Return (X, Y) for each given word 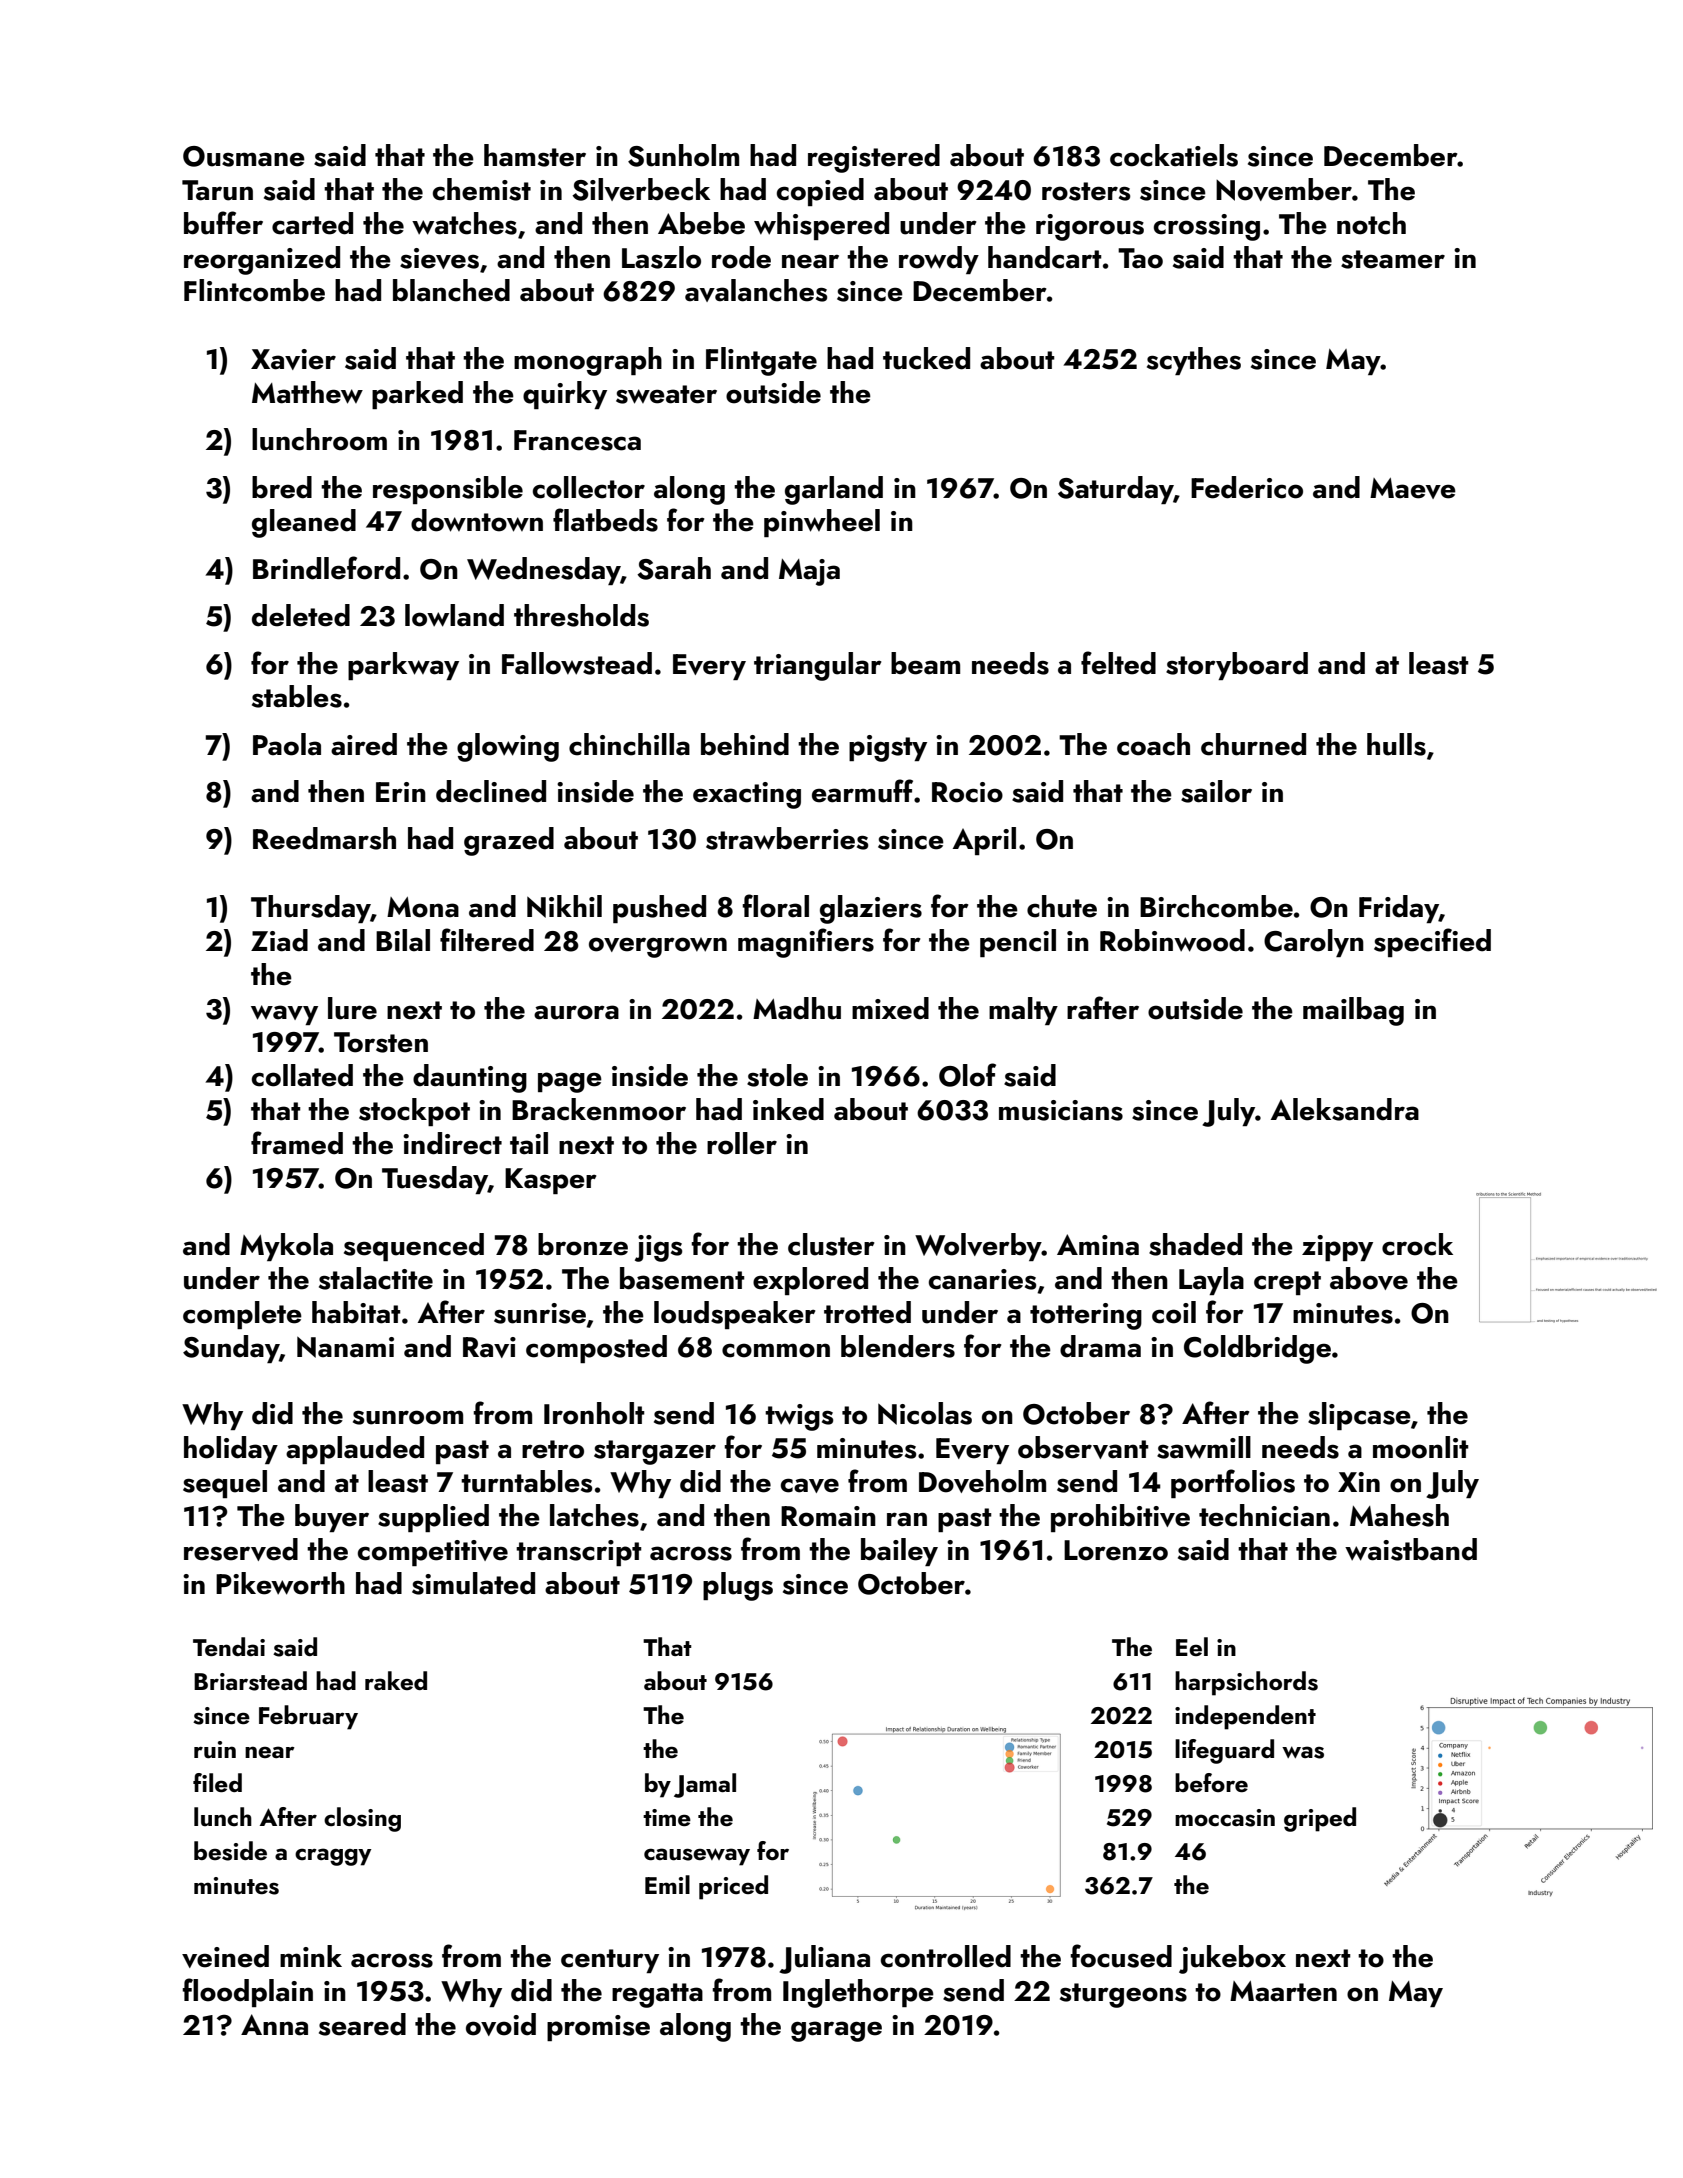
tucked (926, 358)
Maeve (1413, 488)
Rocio (967, 792)
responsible (448, 490)
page (570, 1082)
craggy (333, 1857)
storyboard (1237, 666)
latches (594, 1515)
